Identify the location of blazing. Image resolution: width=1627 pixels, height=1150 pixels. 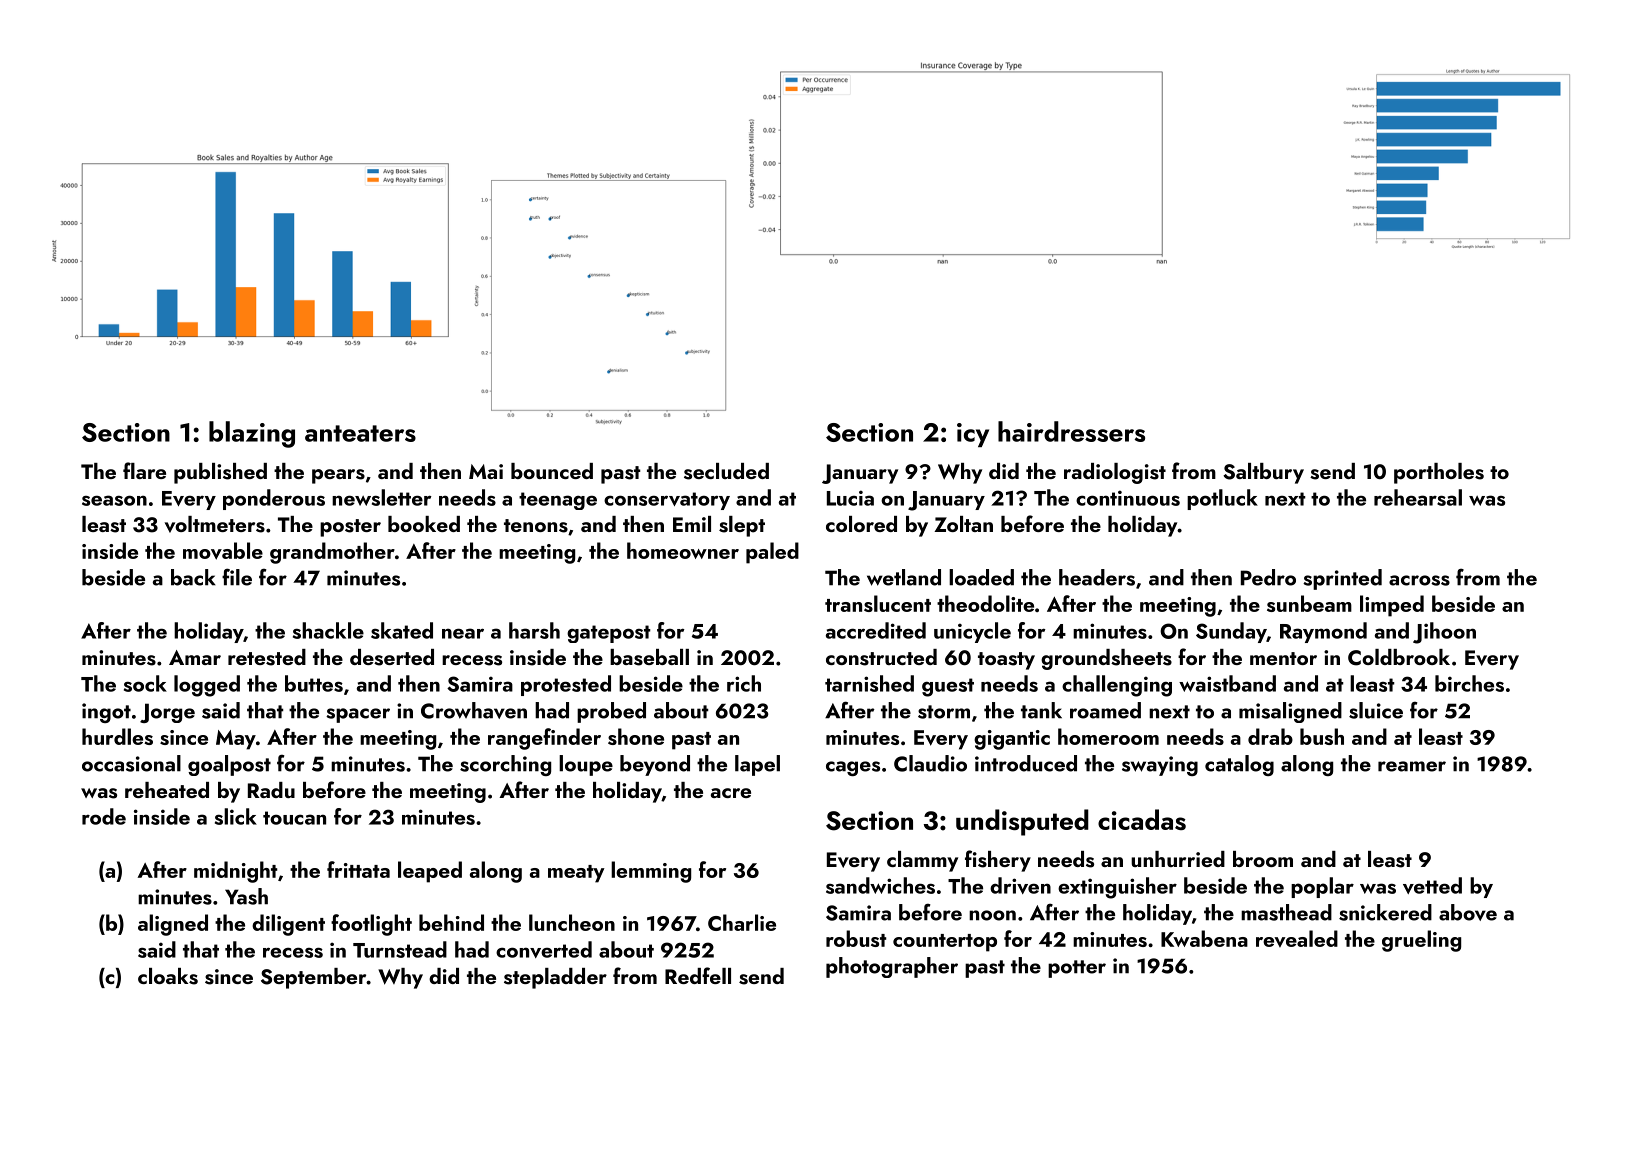
(252, 434).
